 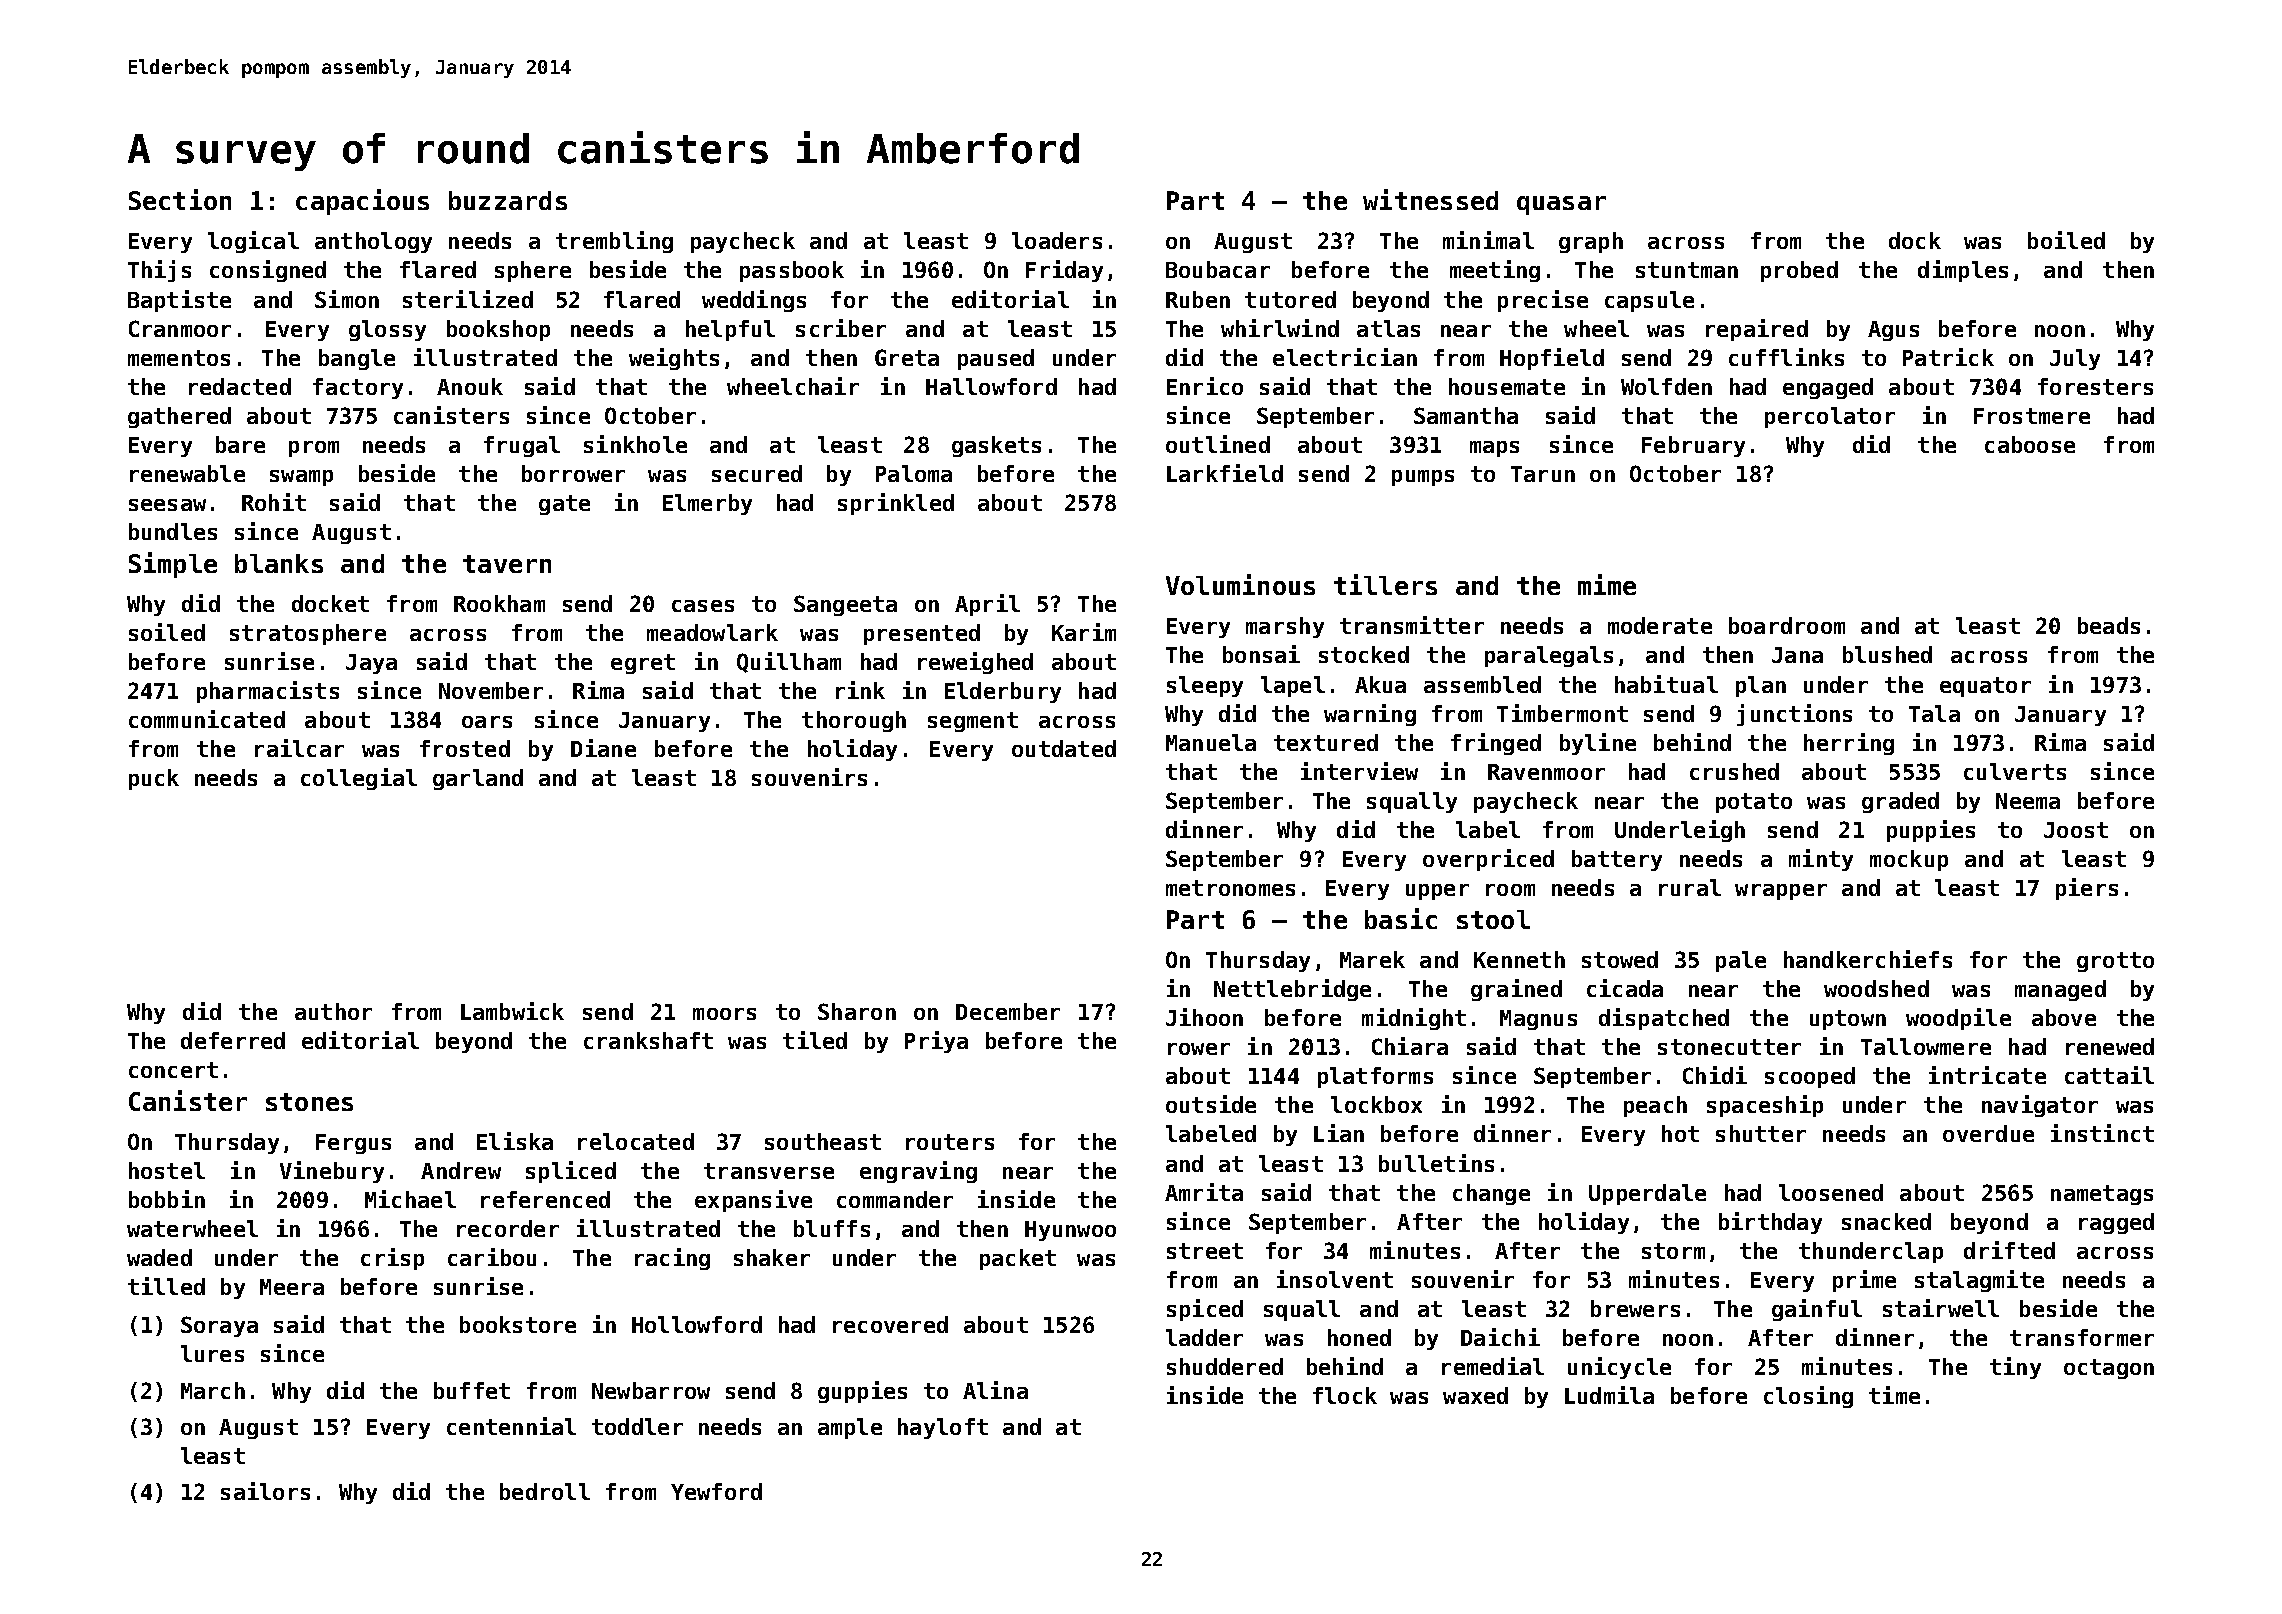 I want to click on boiled, so click(x=2066, y=240).
